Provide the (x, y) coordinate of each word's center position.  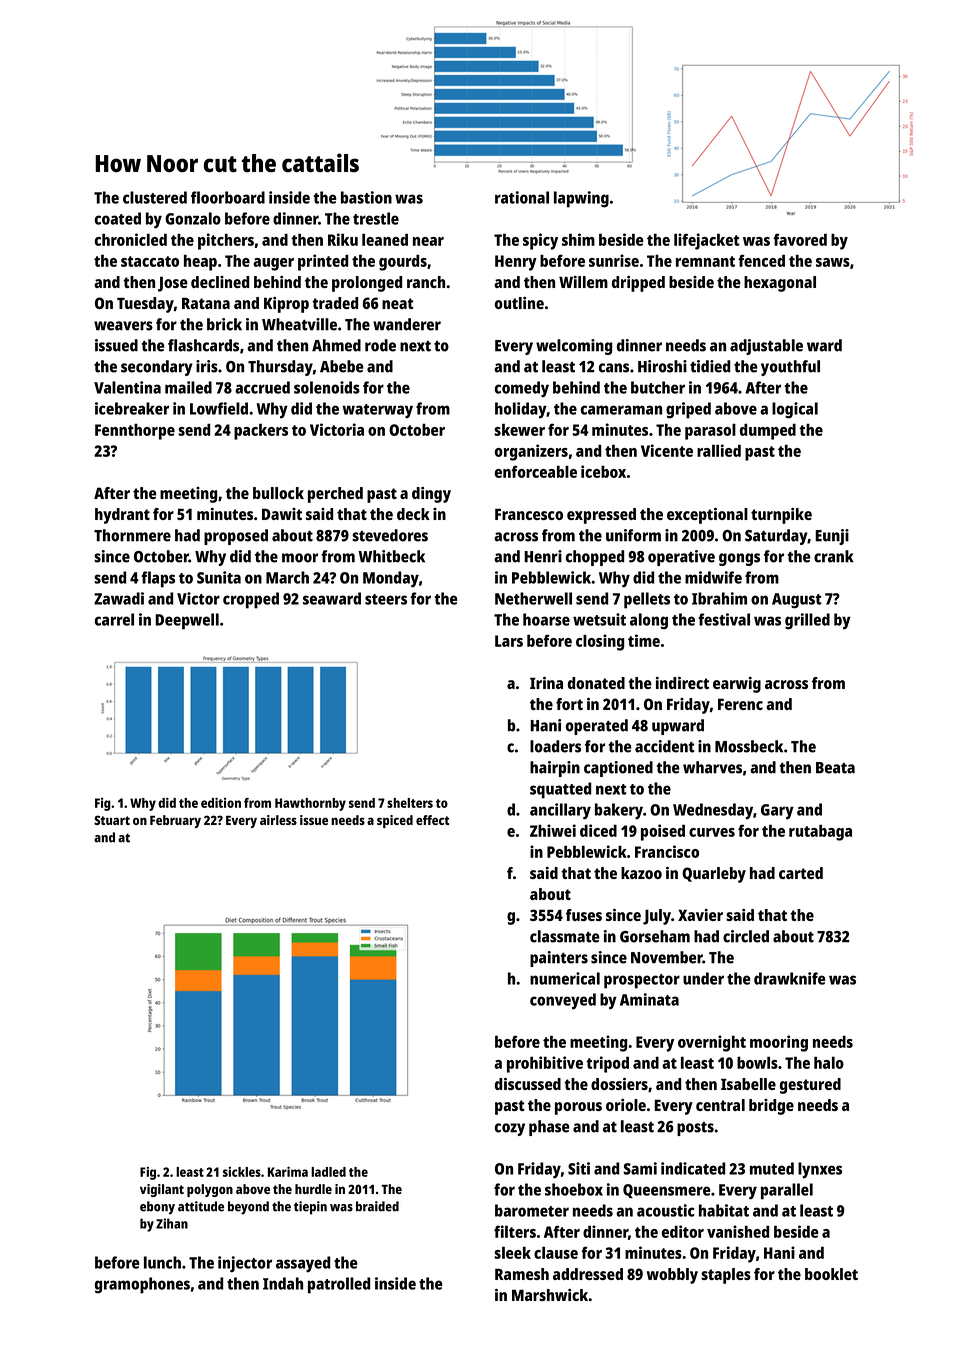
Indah (283, 1283)
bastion (366, 197)
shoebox (574, 1189)
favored (800, 239)
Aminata (649, 999)
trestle (376, 218)
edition (221, 803)
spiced (395, 821)
